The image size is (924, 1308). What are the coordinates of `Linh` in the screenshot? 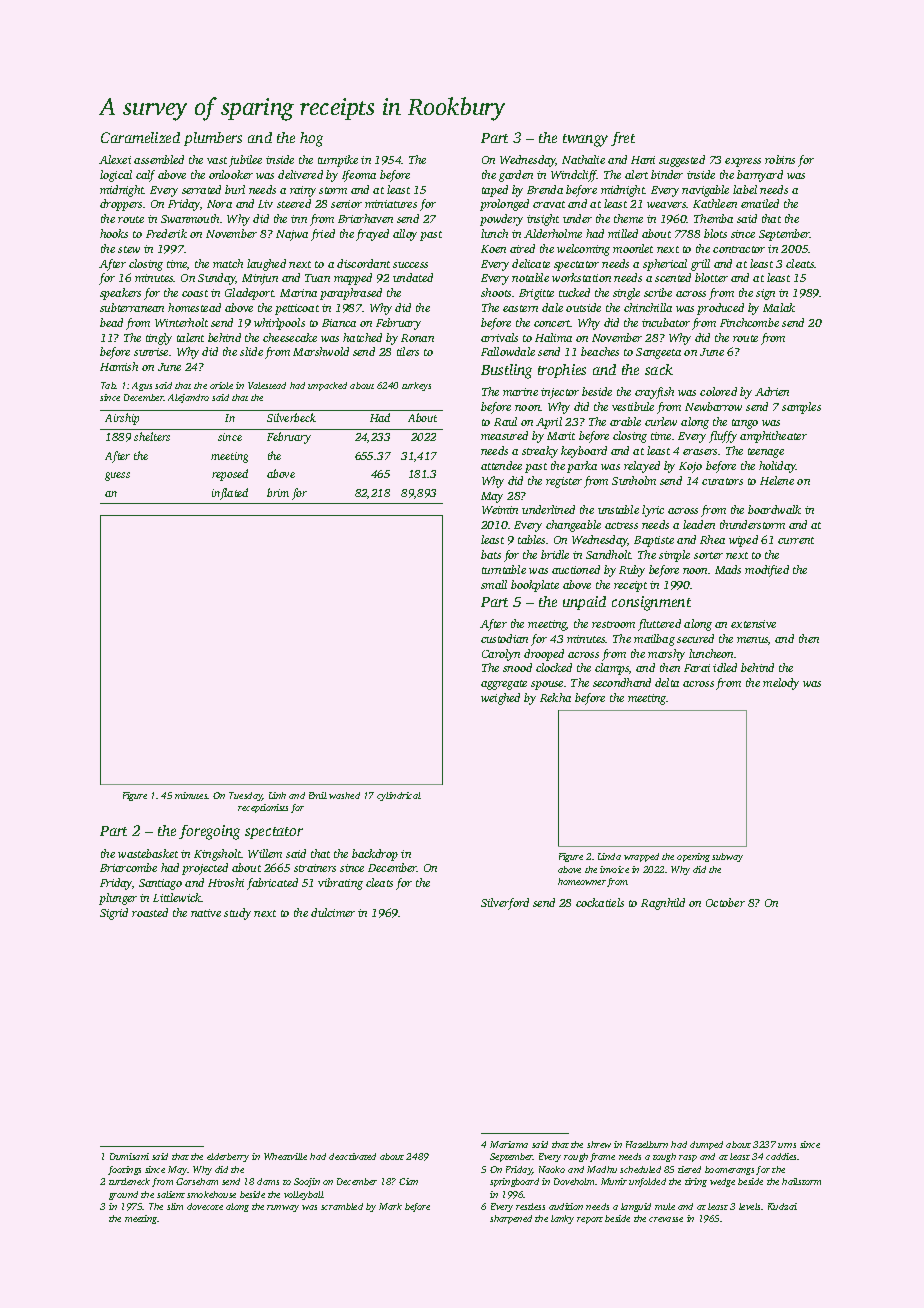 It's located at (277, 795).
